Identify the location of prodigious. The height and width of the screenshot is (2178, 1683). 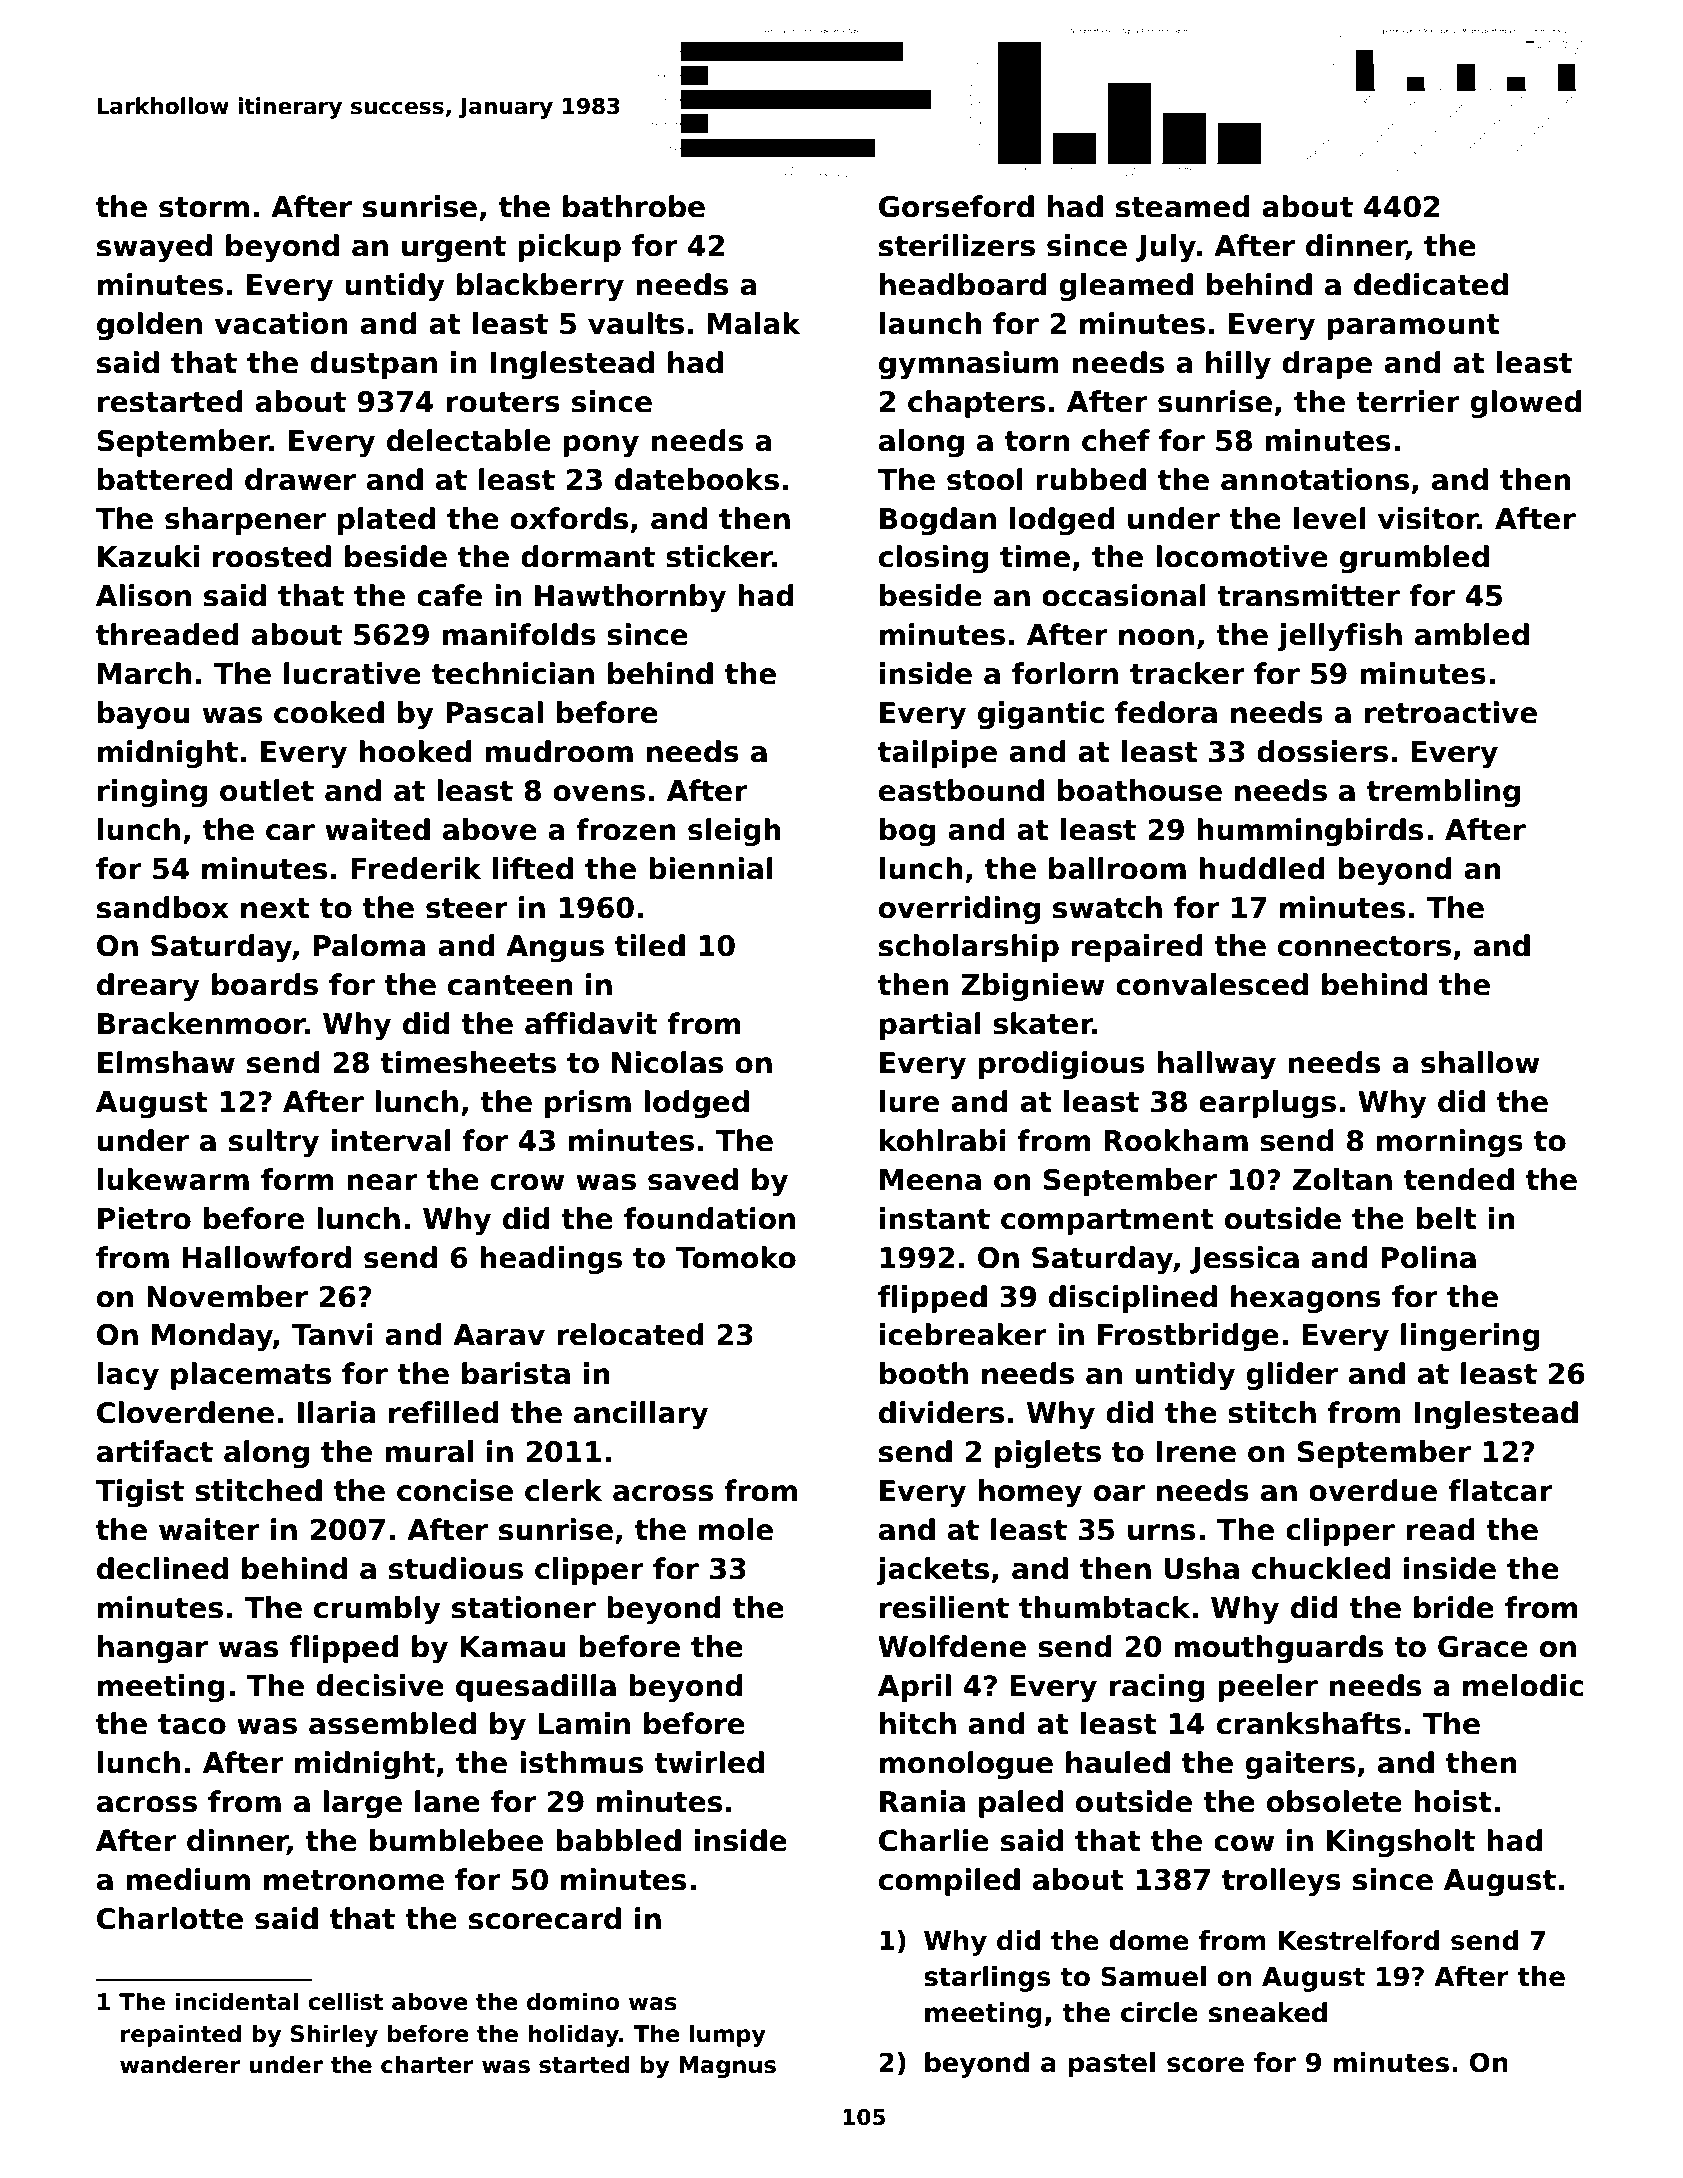
(1062, 1065).
